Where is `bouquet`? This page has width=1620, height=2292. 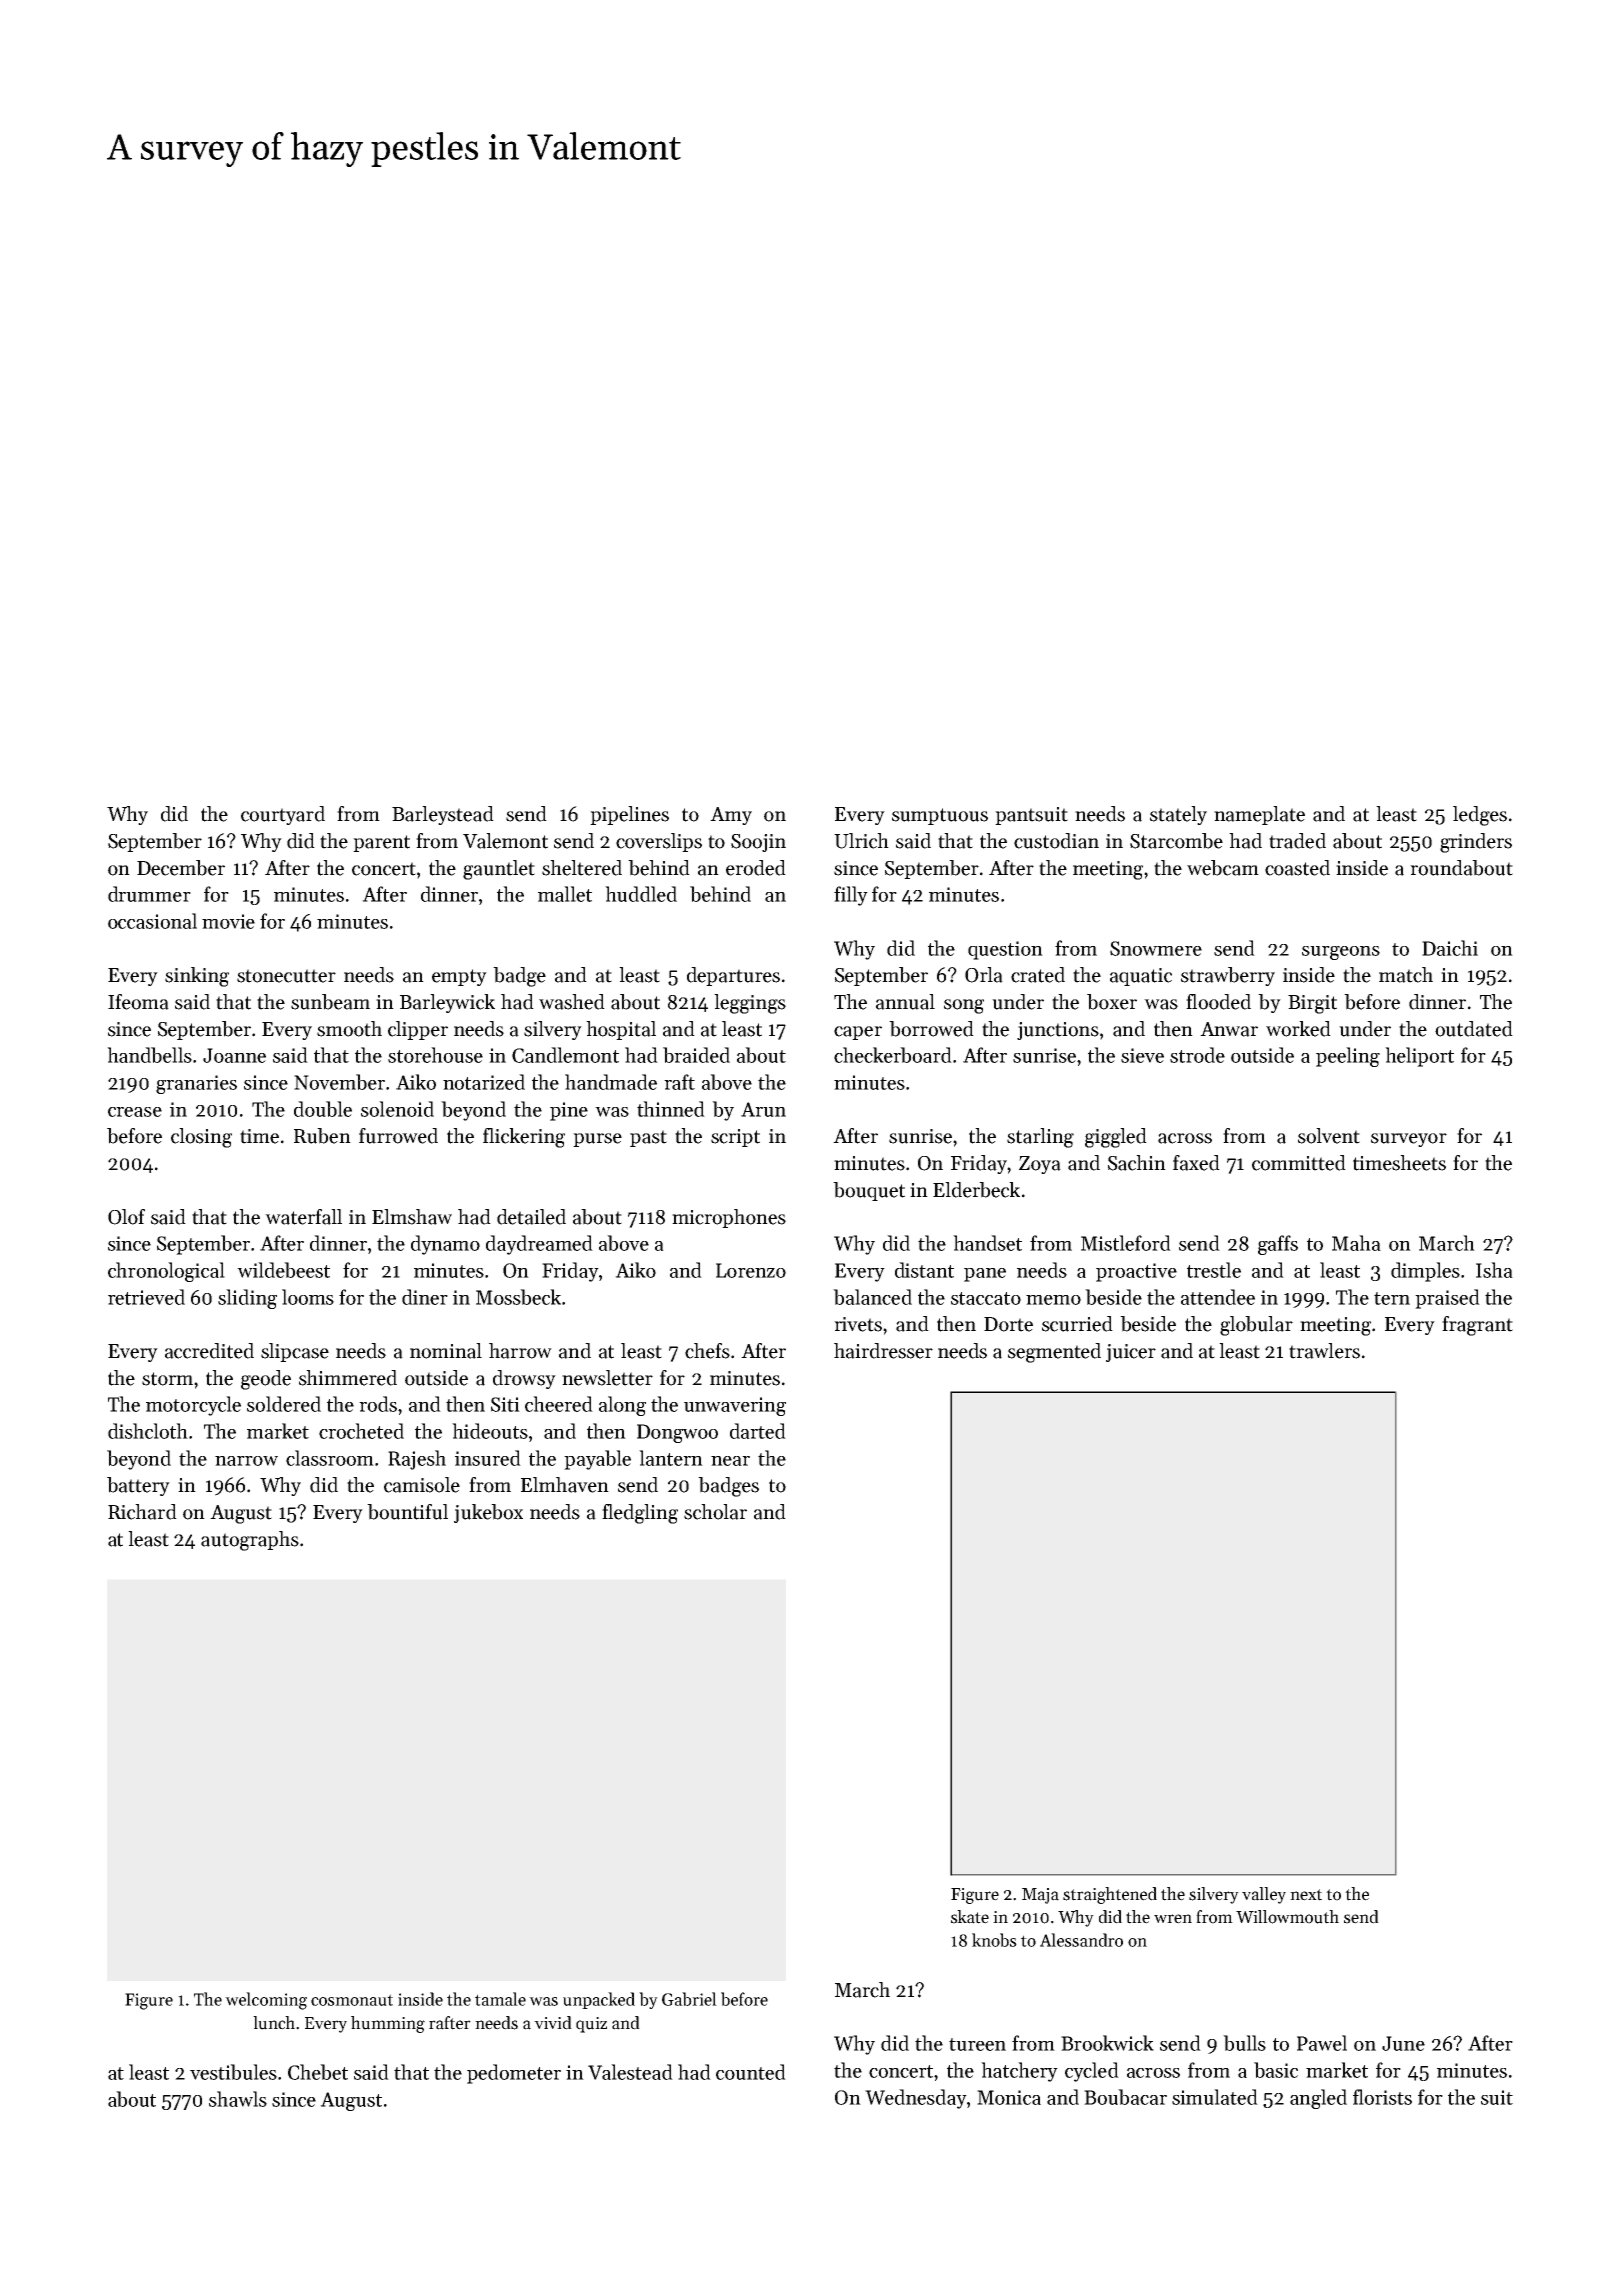 bouquet is located at coordinates (869, 1191).
